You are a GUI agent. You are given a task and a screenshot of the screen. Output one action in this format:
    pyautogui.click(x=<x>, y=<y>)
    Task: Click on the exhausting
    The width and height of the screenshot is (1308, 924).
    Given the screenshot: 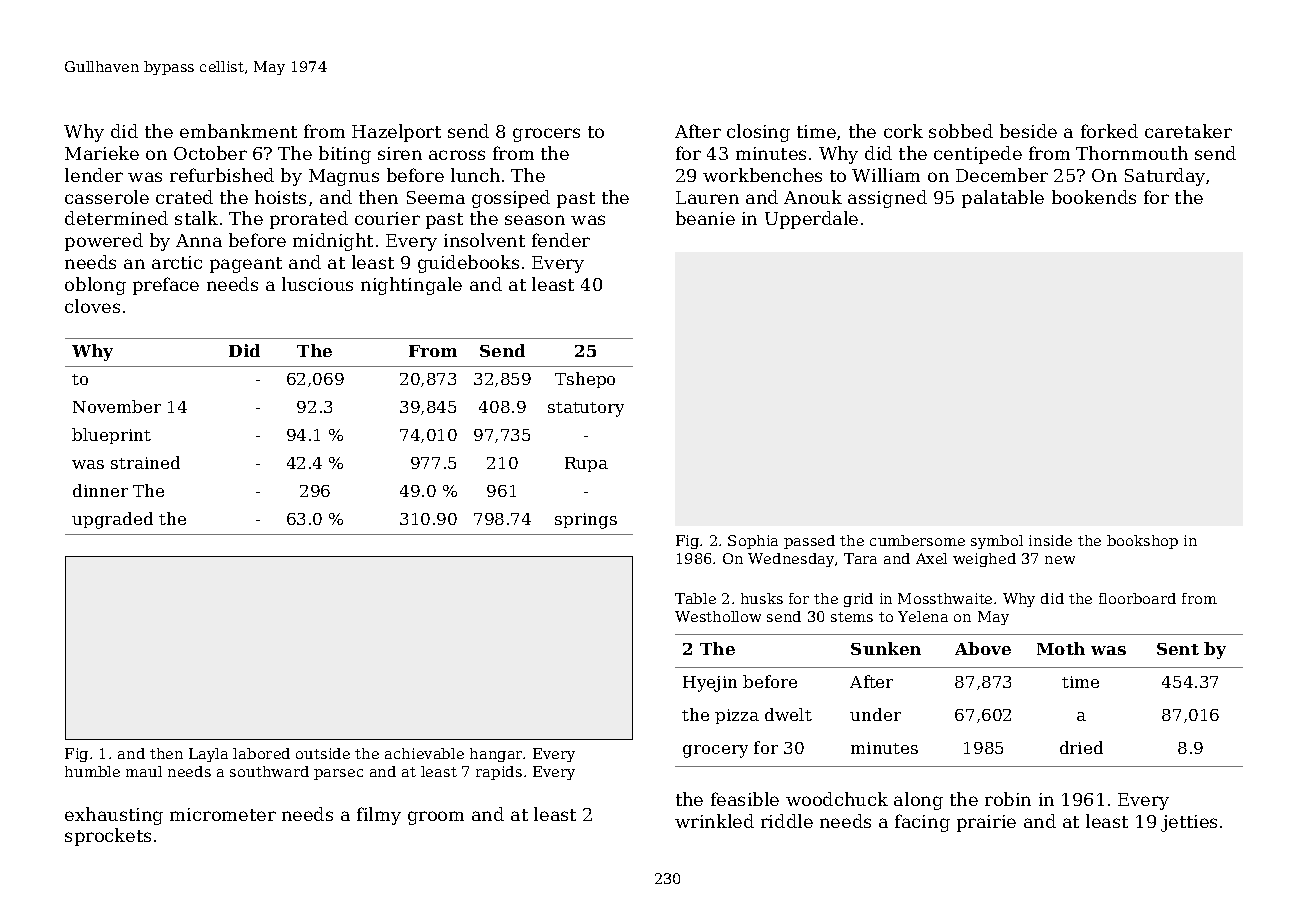 What is the action you would take?
    pyautogui.click(x=114, y=816)
